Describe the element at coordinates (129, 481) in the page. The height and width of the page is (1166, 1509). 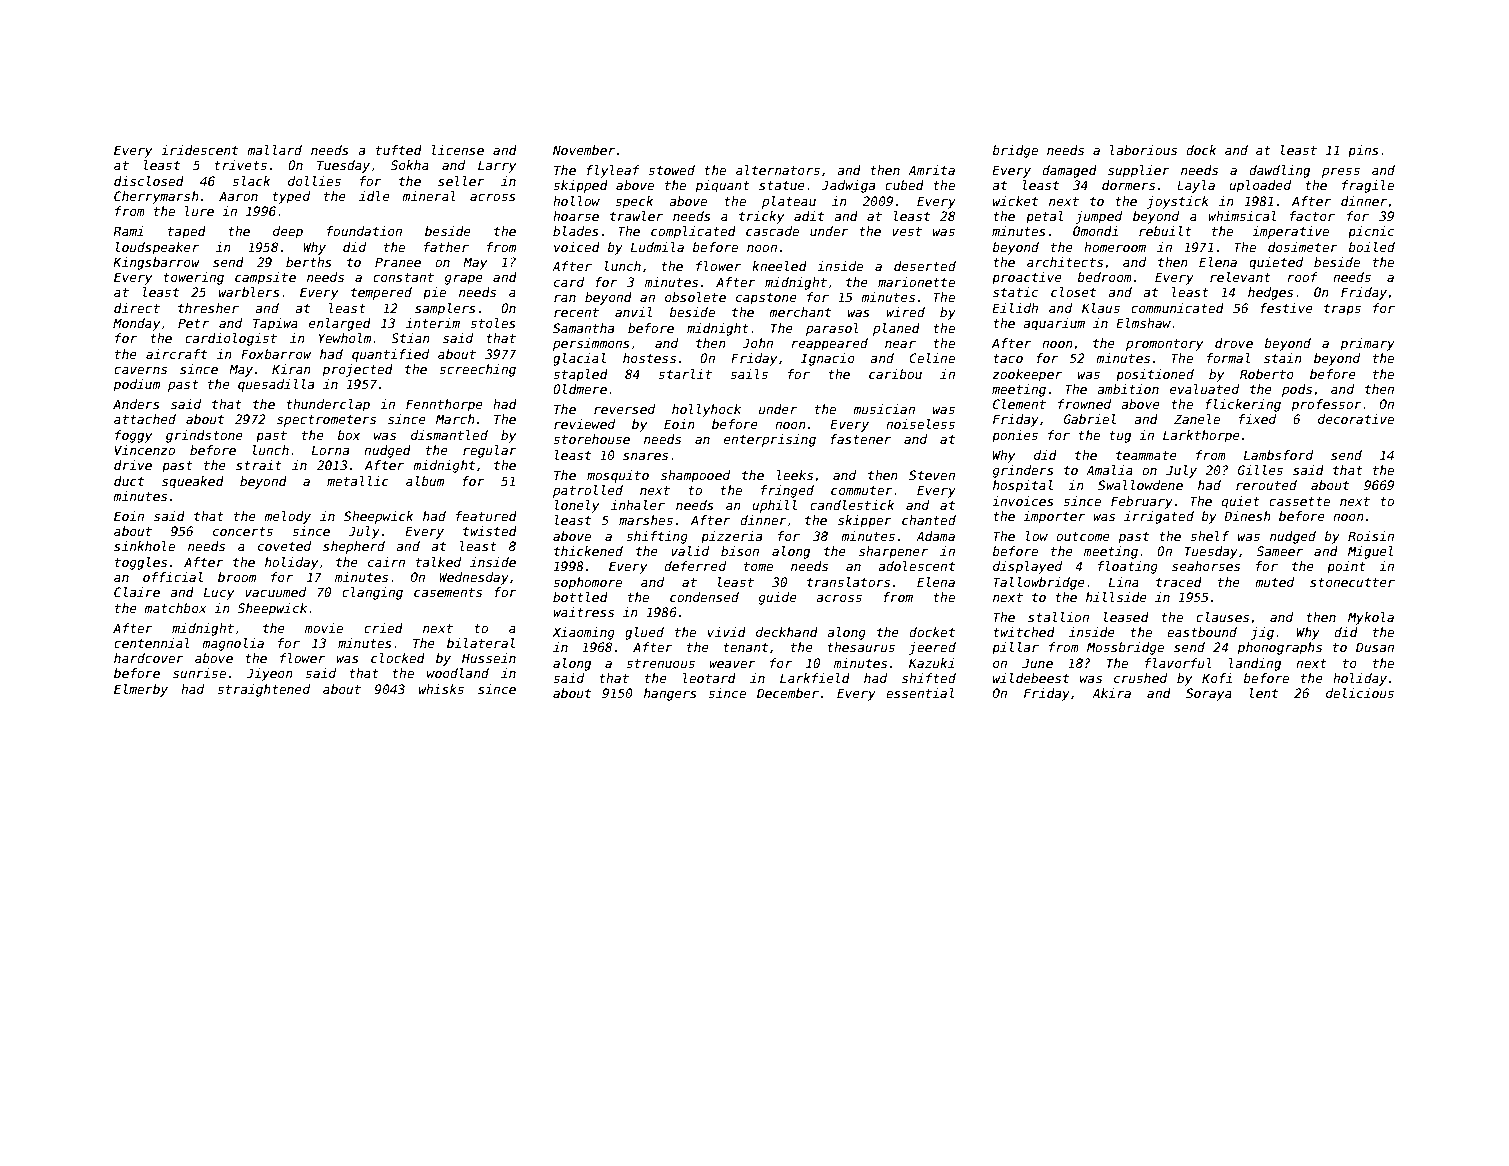
I see `duct` at that location.
